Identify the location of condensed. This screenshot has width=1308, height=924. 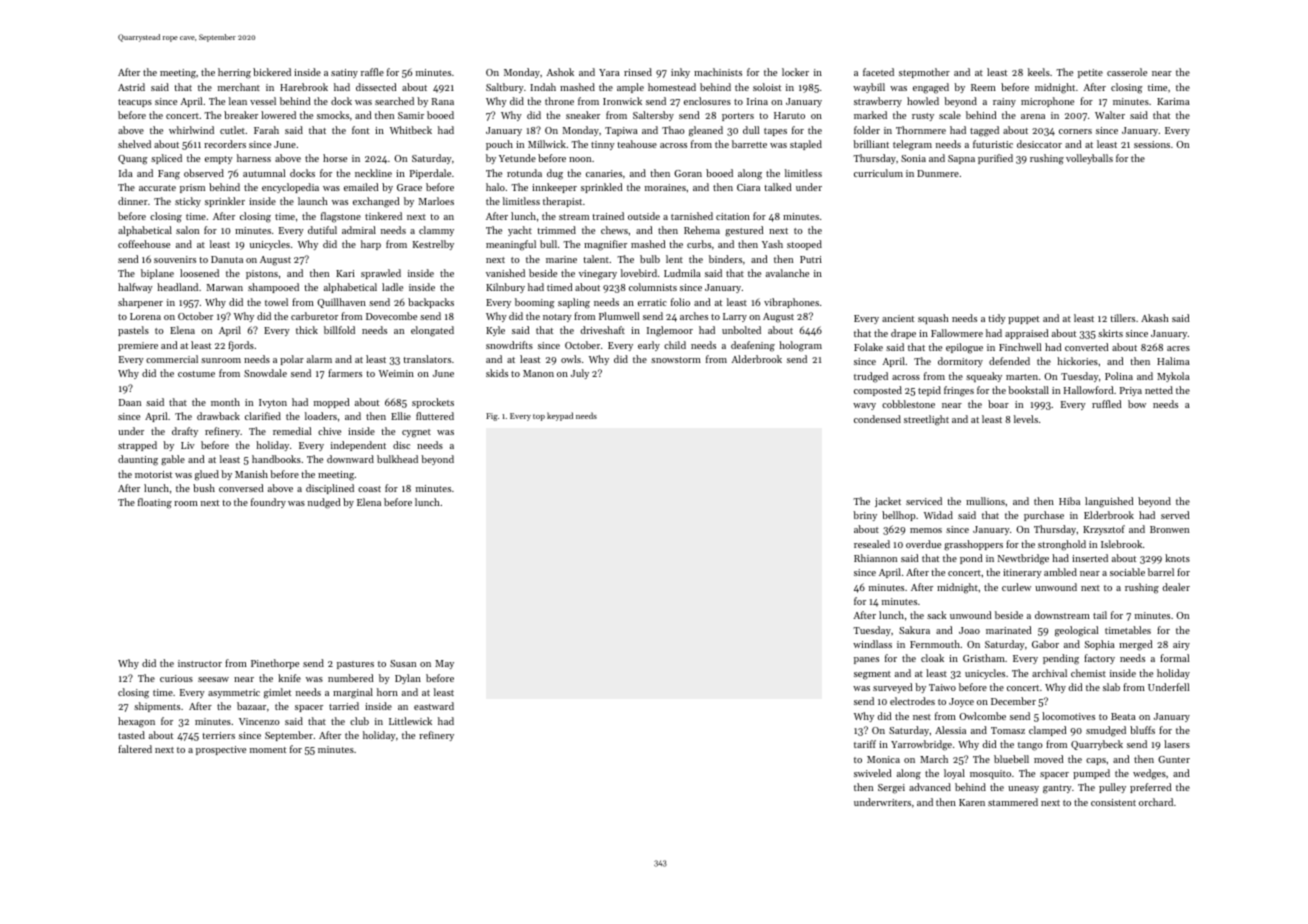
(877, 419).
